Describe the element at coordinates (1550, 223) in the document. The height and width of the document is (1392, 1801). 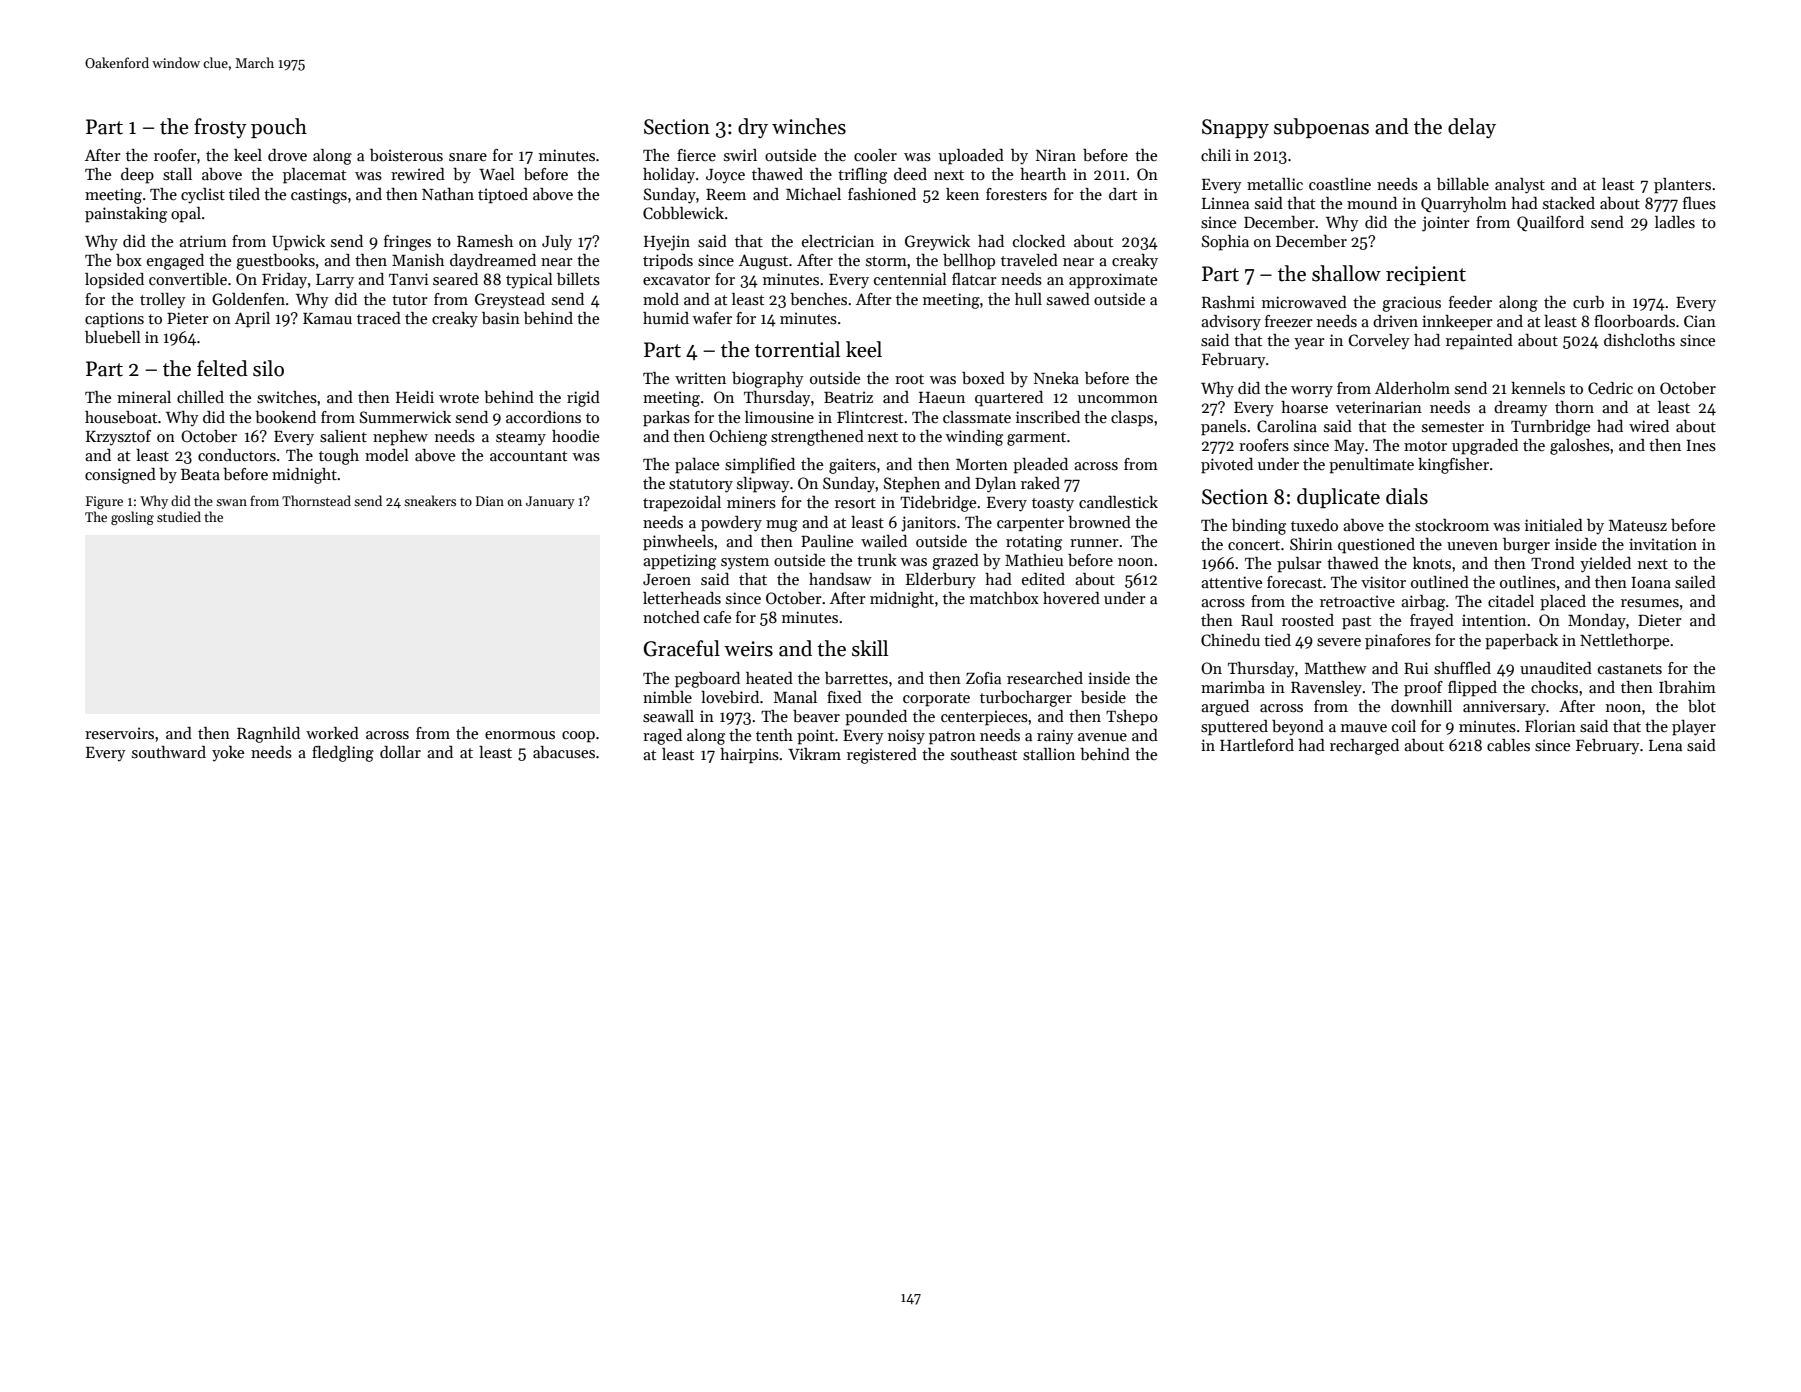
I see `Quailford` at that location.
